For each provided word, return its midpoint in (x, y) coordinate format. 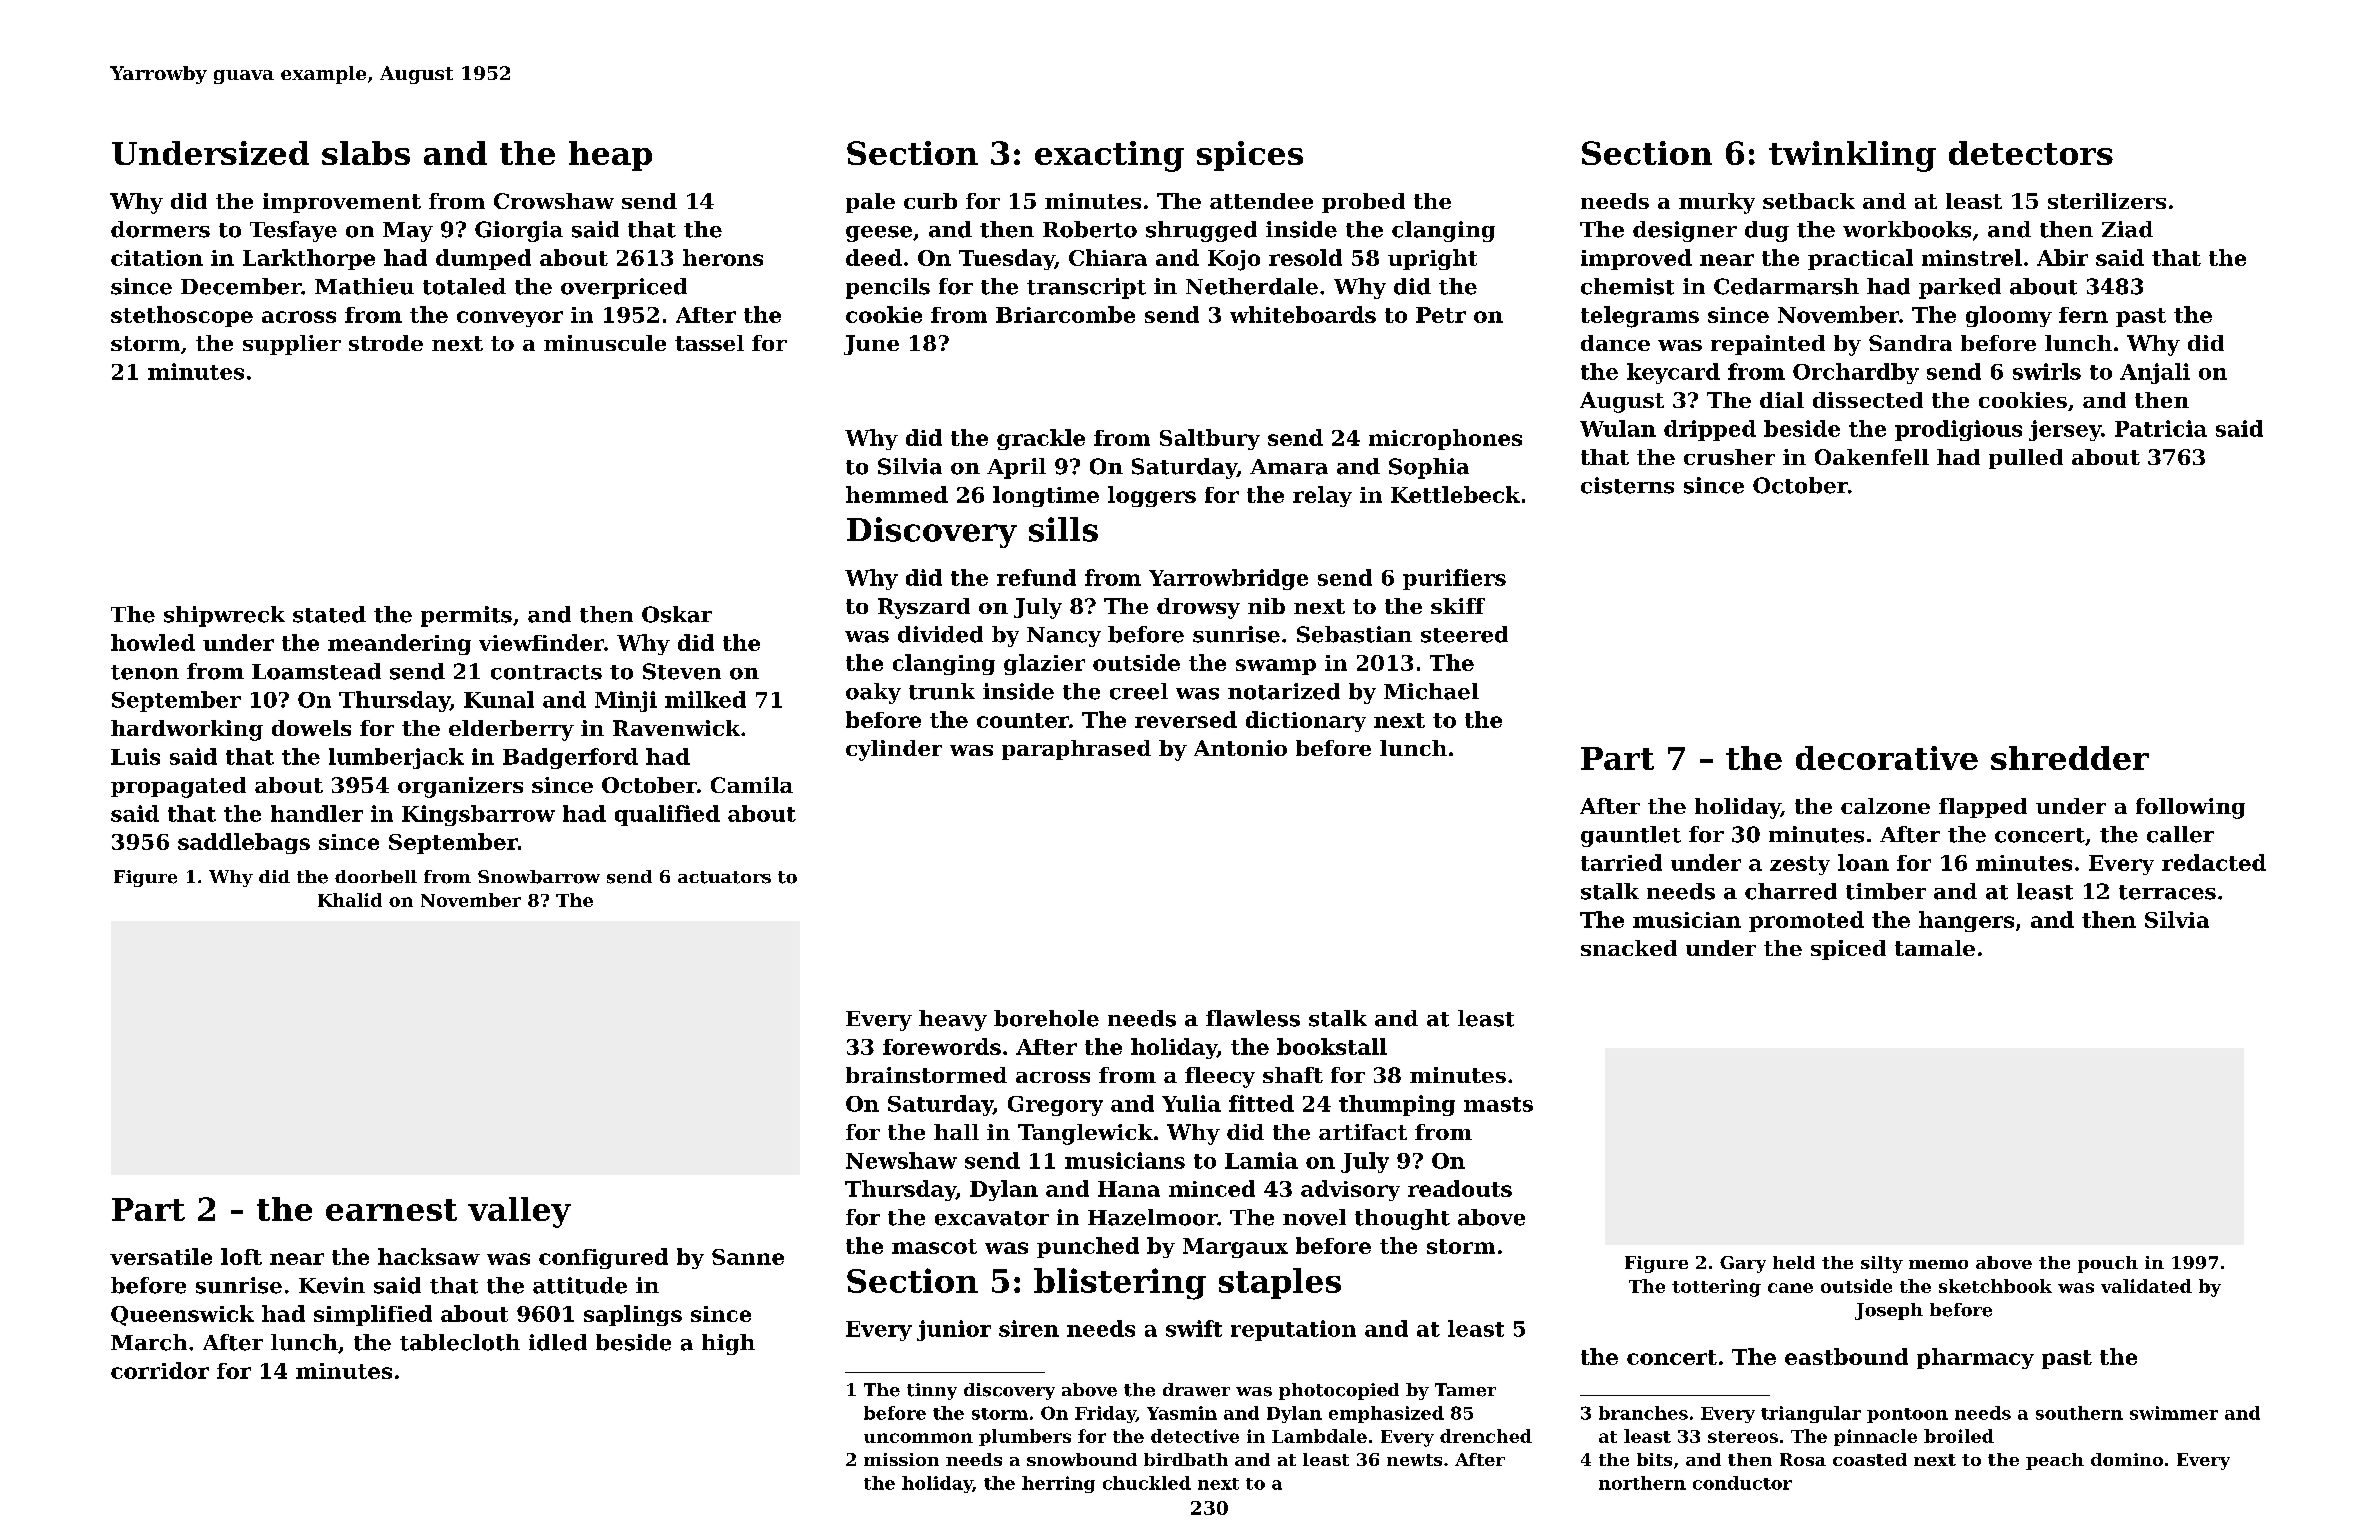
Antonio (1240, 748)
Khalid (350, 900)
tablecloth (460, 1342)
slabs (366, 153)
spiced (1848, 950)
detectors (2031, 153)
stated (329, 614)
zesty (1800, 865)
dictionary (1306, 721)
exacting (1109, 156)
